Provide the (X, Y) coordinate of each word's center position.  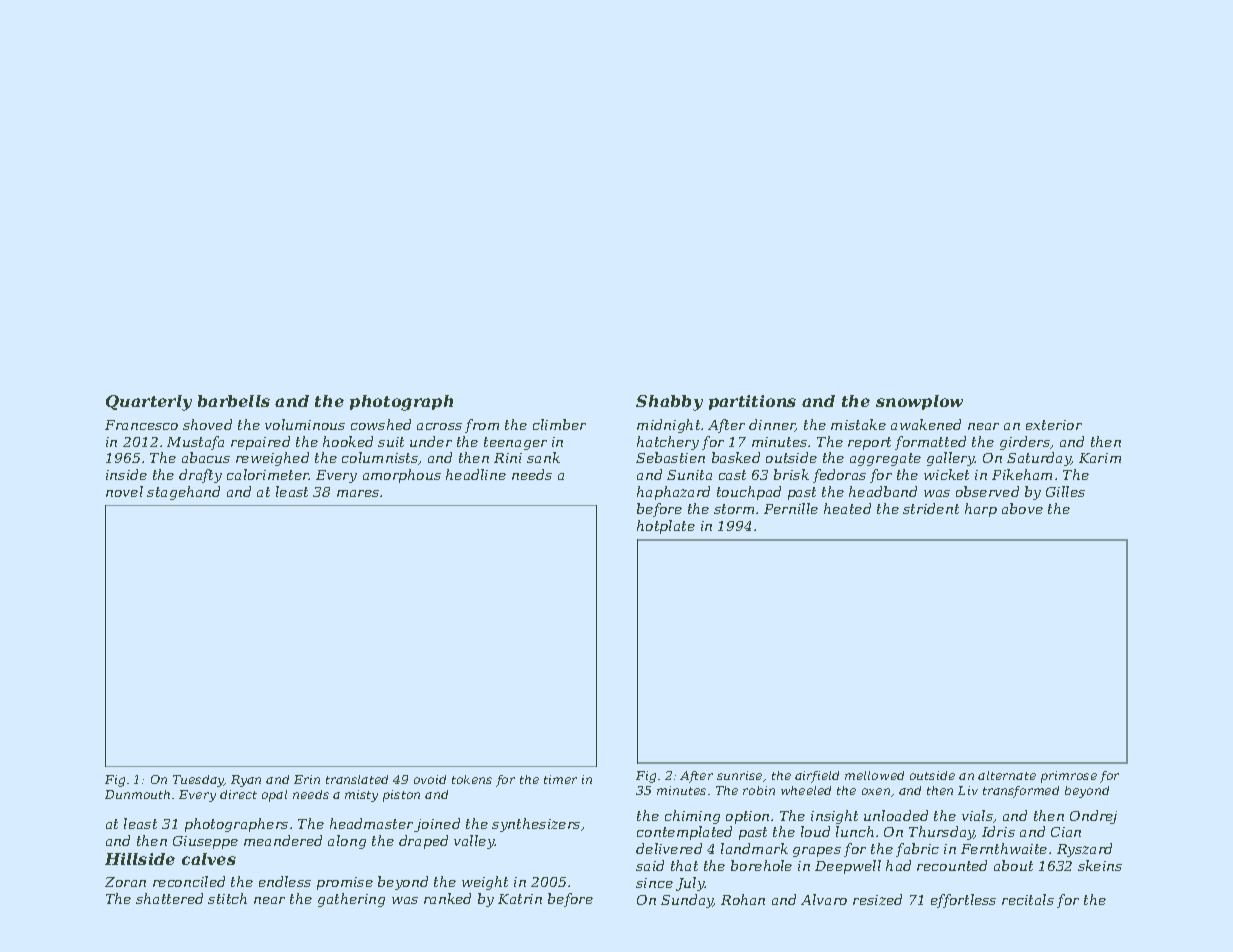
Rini (508, 458)
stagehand (183, 493)
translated (357, 779)
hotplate (666, 527)
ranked (447, 898)
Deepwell (848, 867)
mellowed (874, 775)
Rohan (743, 899)
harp (981, 510)
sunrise (739, 775)
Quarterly (149, 403)
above (1022, 508)
